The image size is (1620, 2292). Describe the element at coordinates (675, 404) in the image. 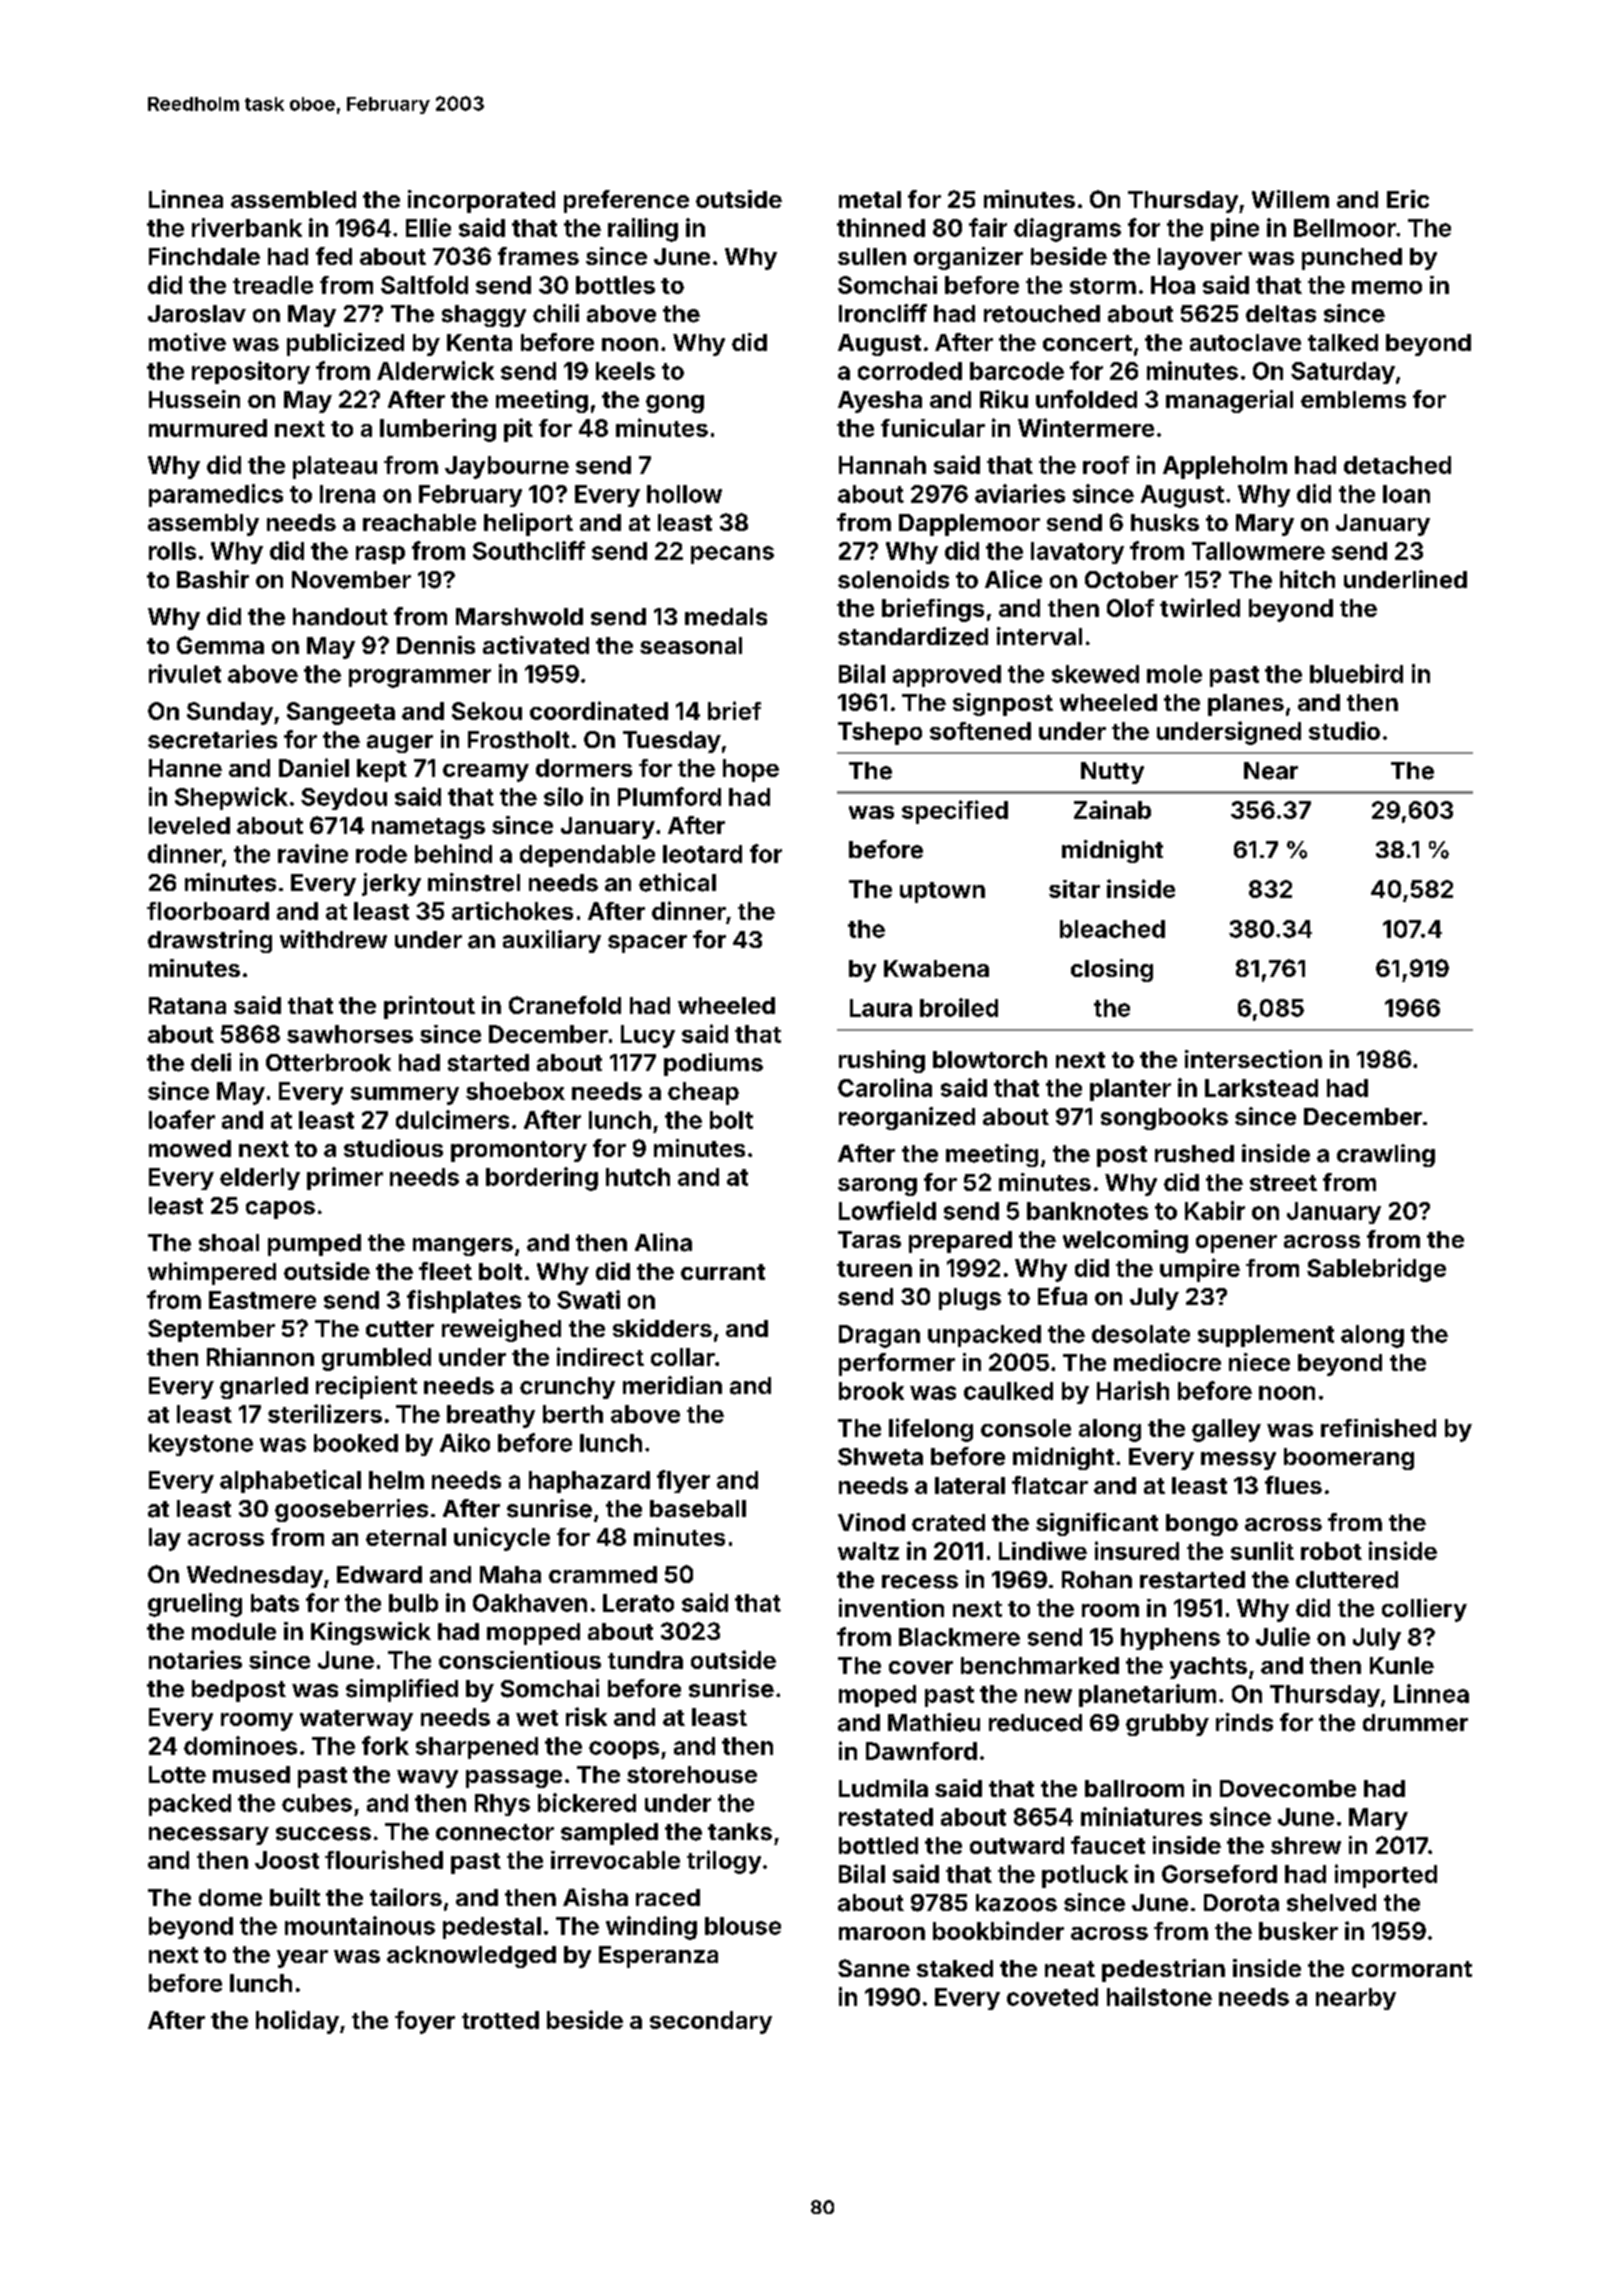

I see `gong` at that location.
